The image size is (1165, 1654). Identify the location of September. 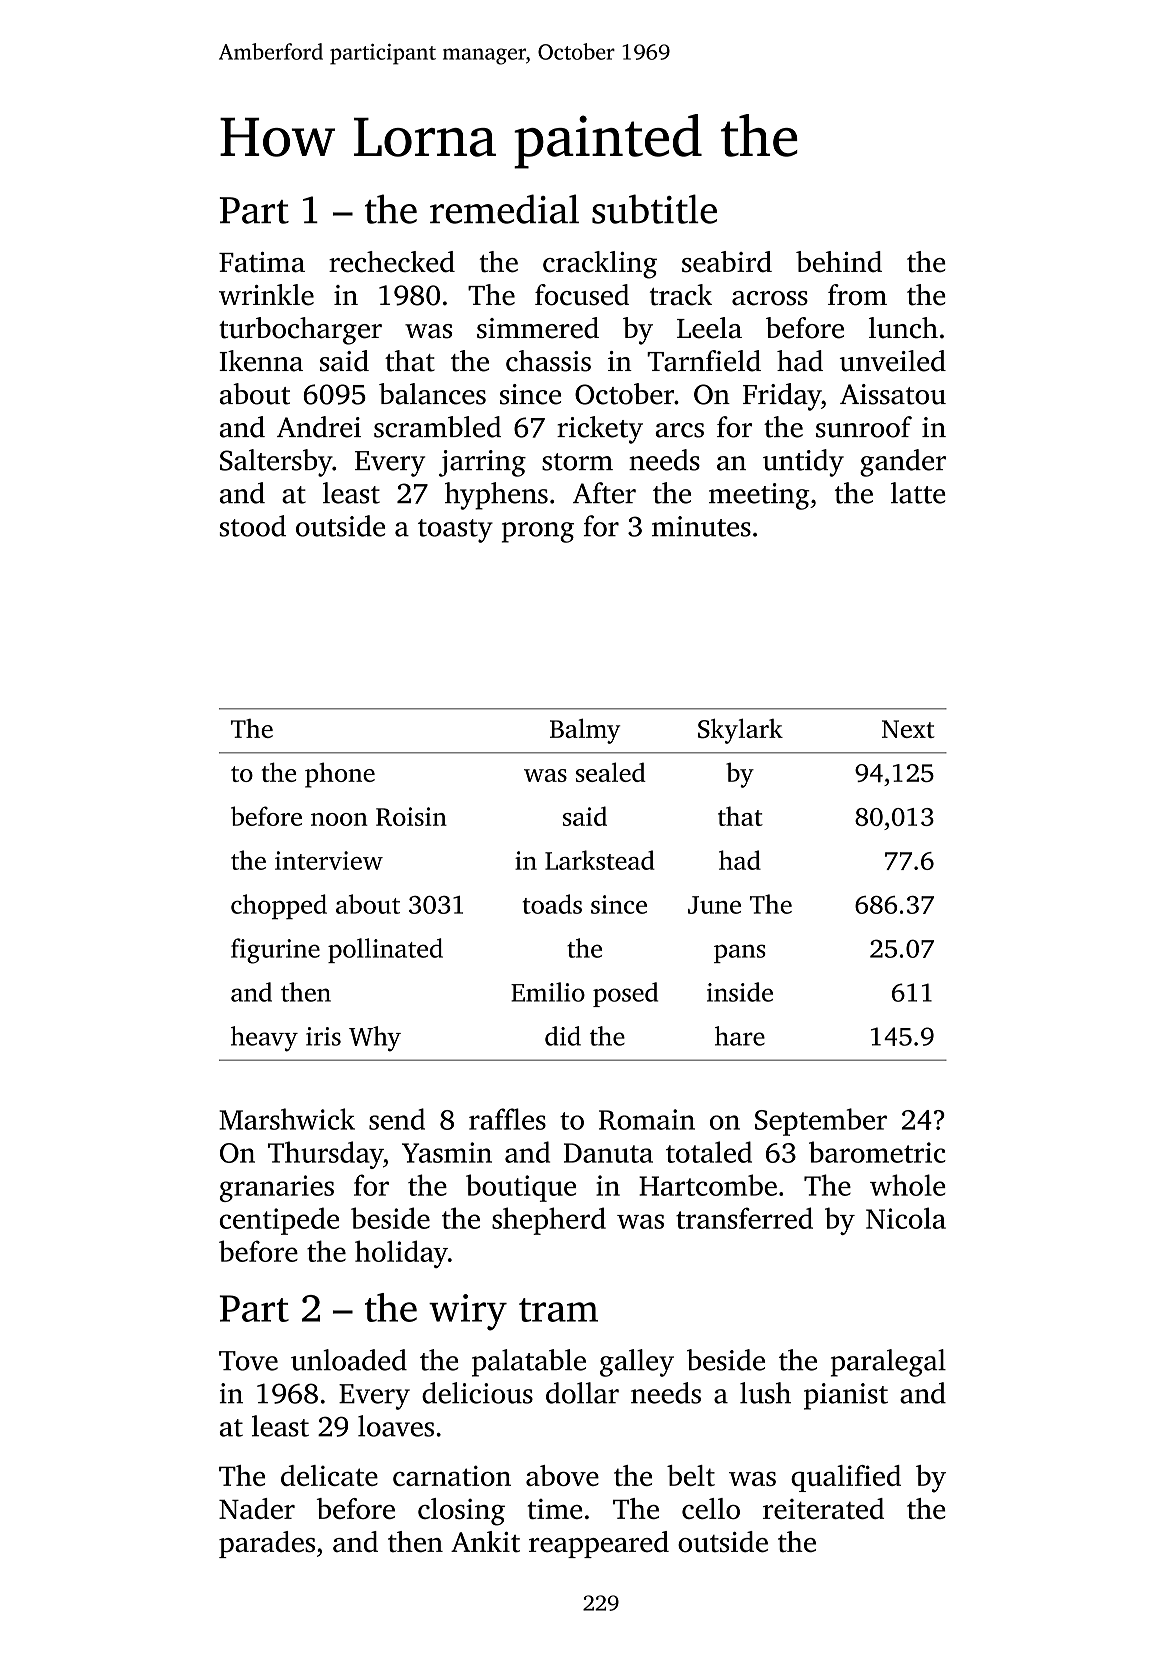
(821, 1122).
